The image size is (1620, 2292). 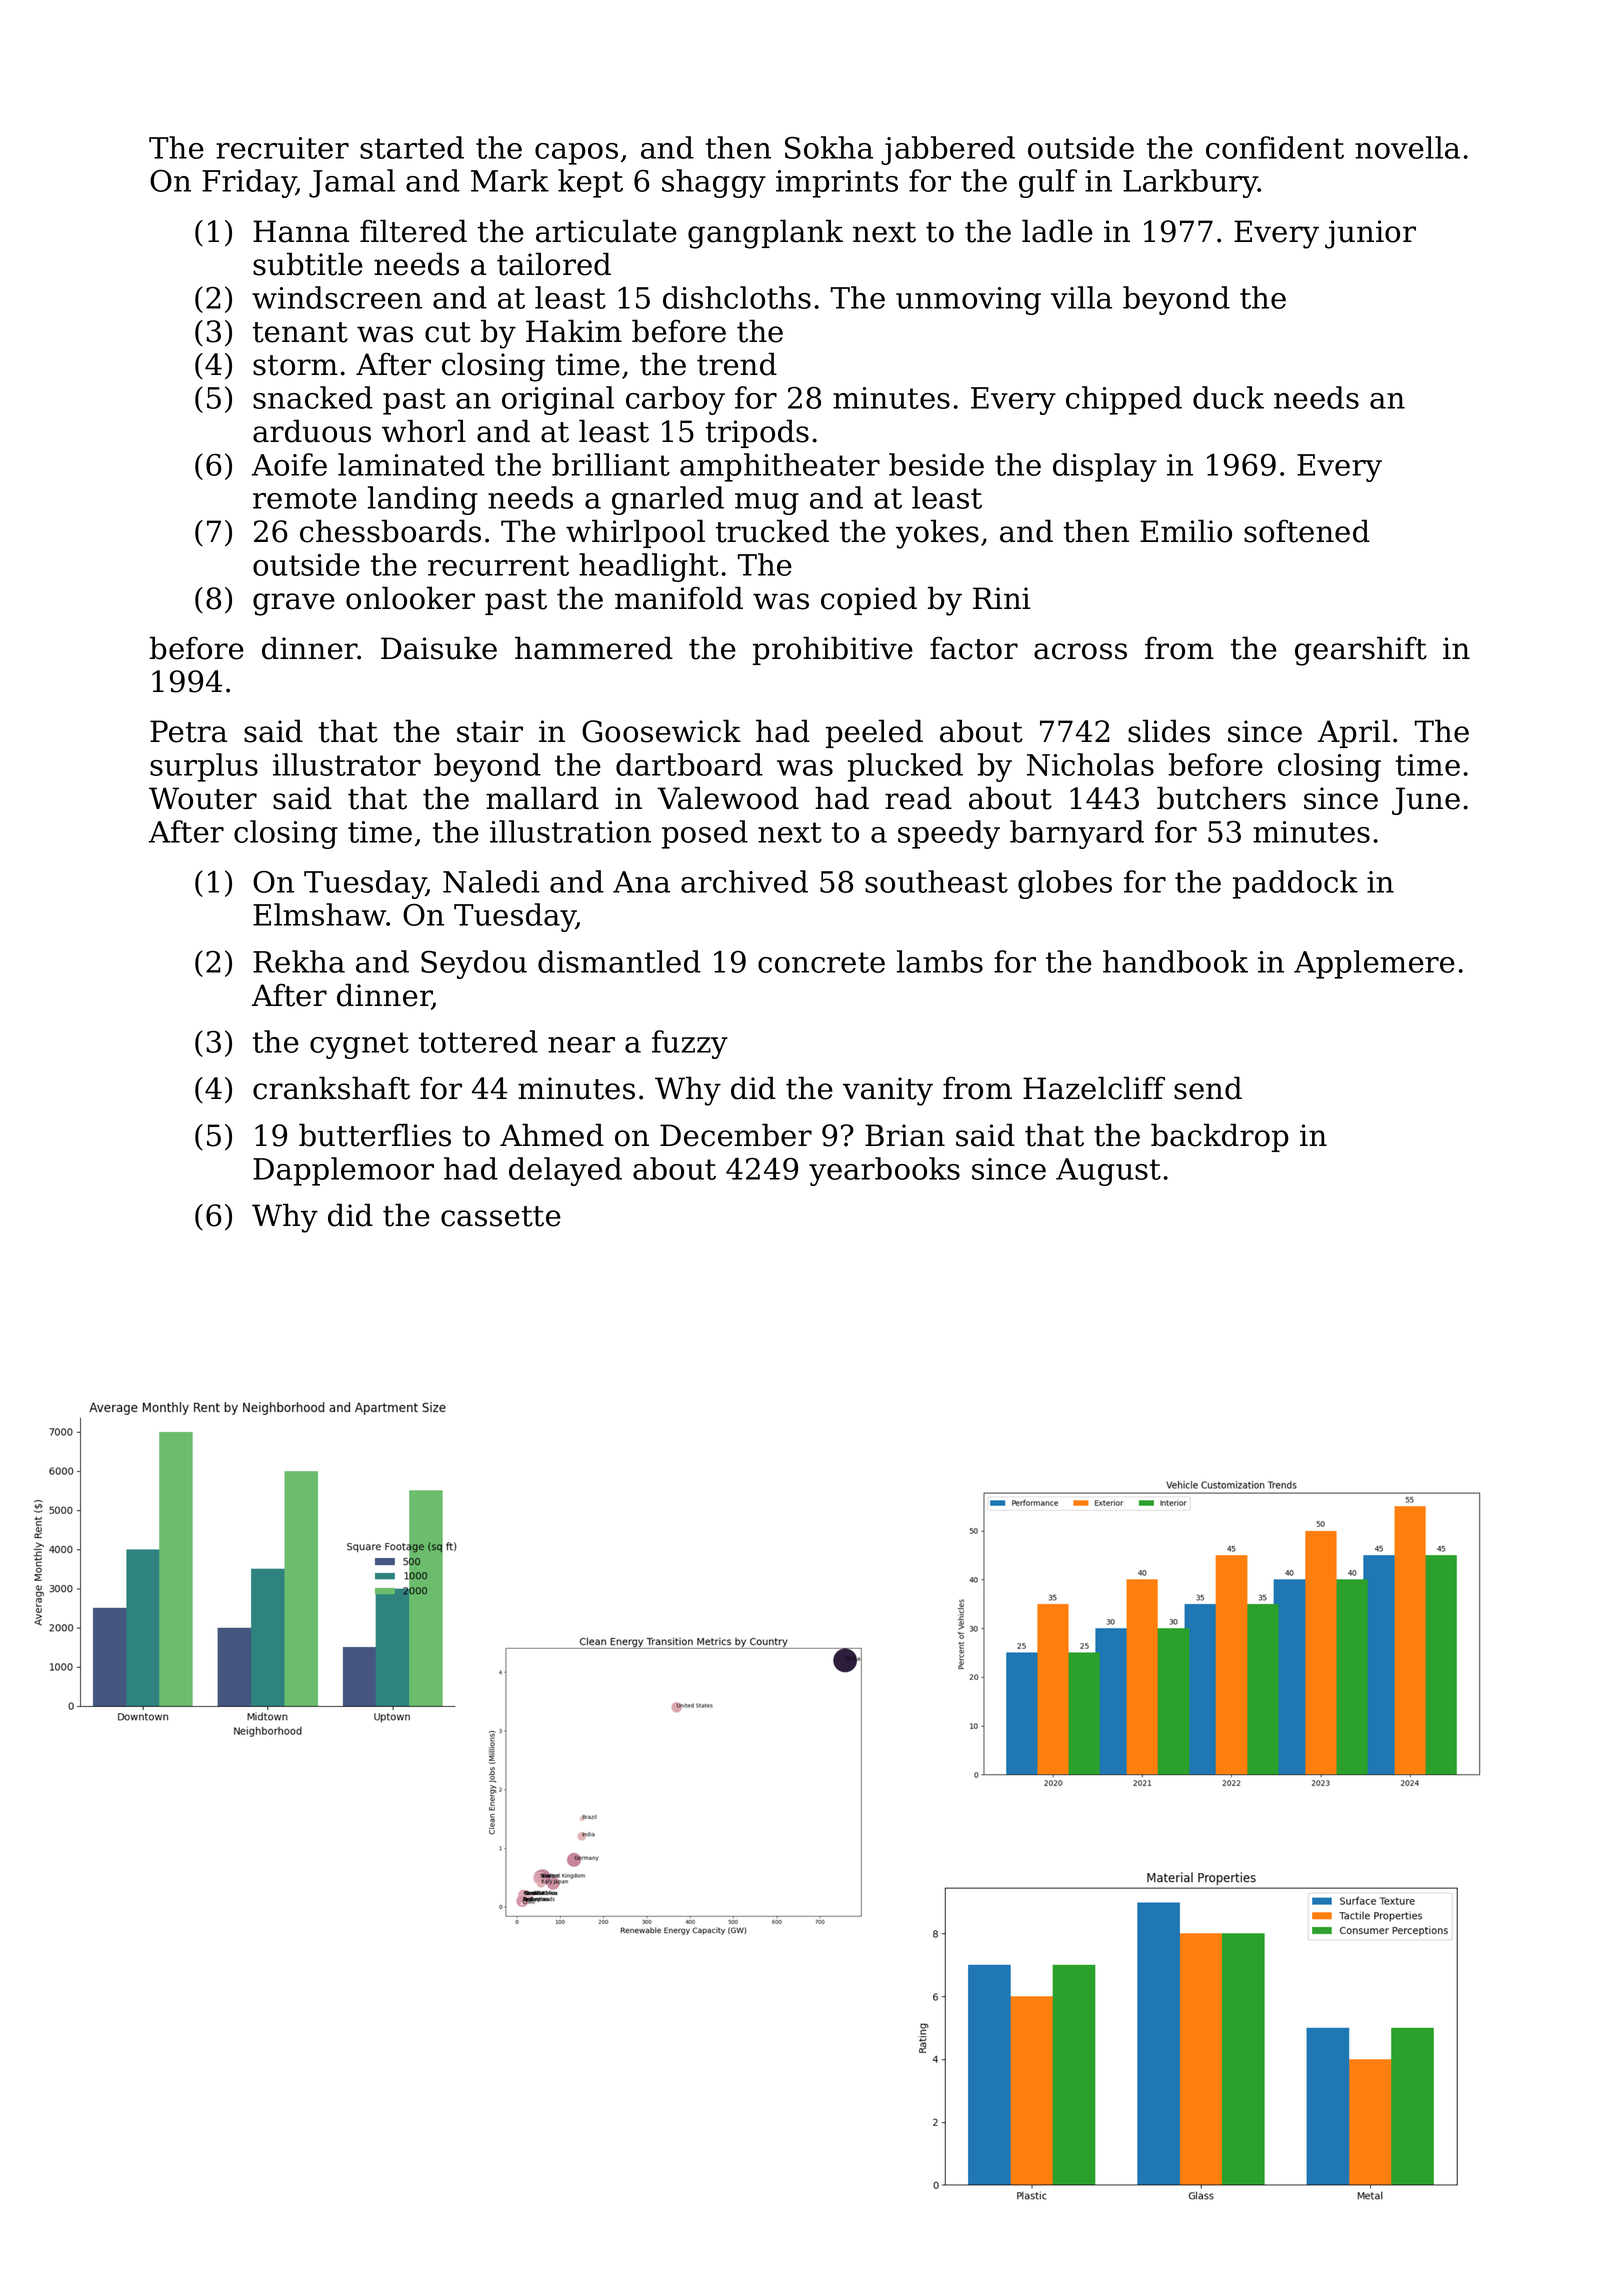 What do you see at coordinates (1208, 1088) in the document?
I see `send` at bounding box center [1208, 1088].
